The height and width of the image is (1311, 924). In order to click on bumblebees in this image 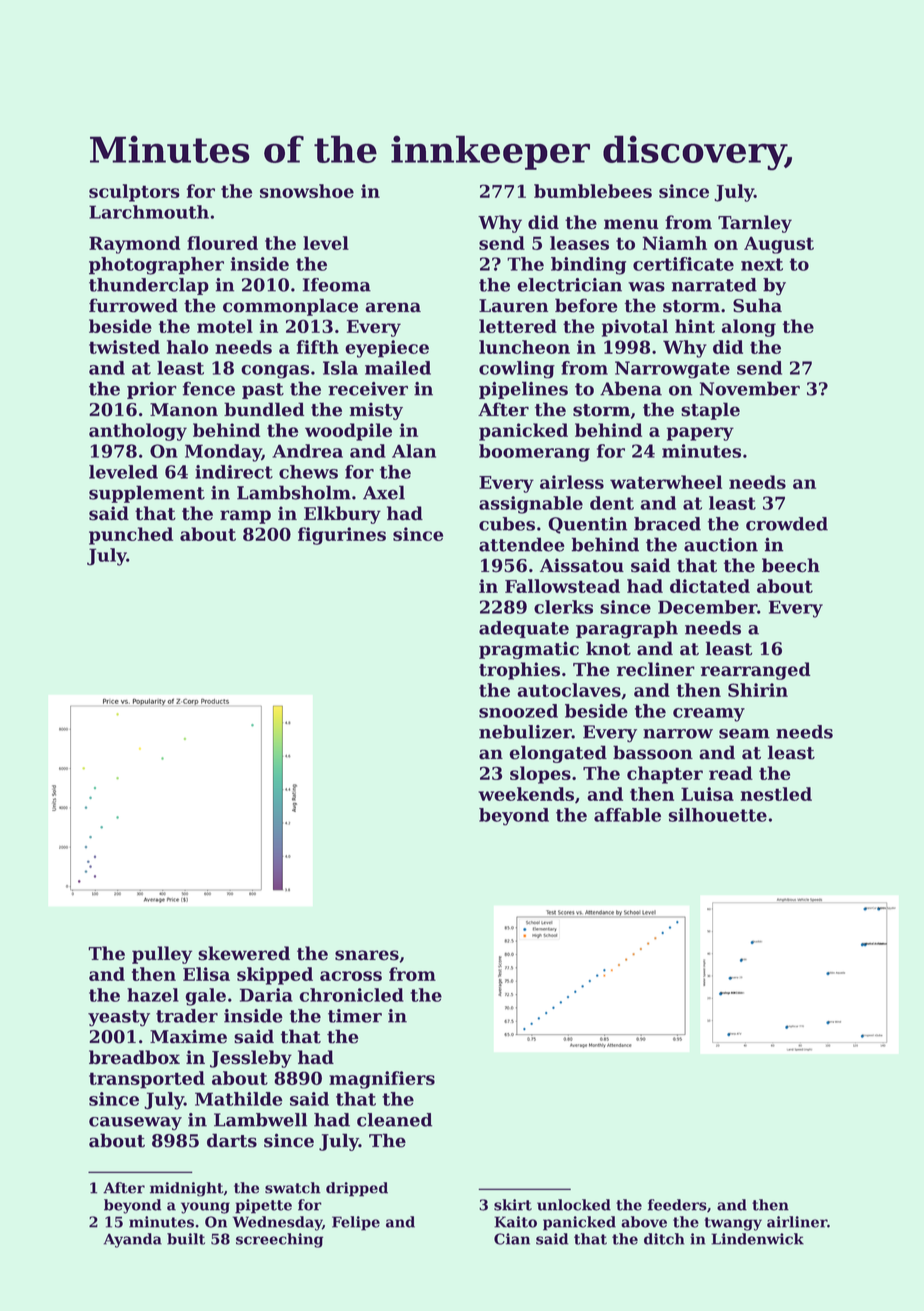, I will do `click(593, 191)`.
